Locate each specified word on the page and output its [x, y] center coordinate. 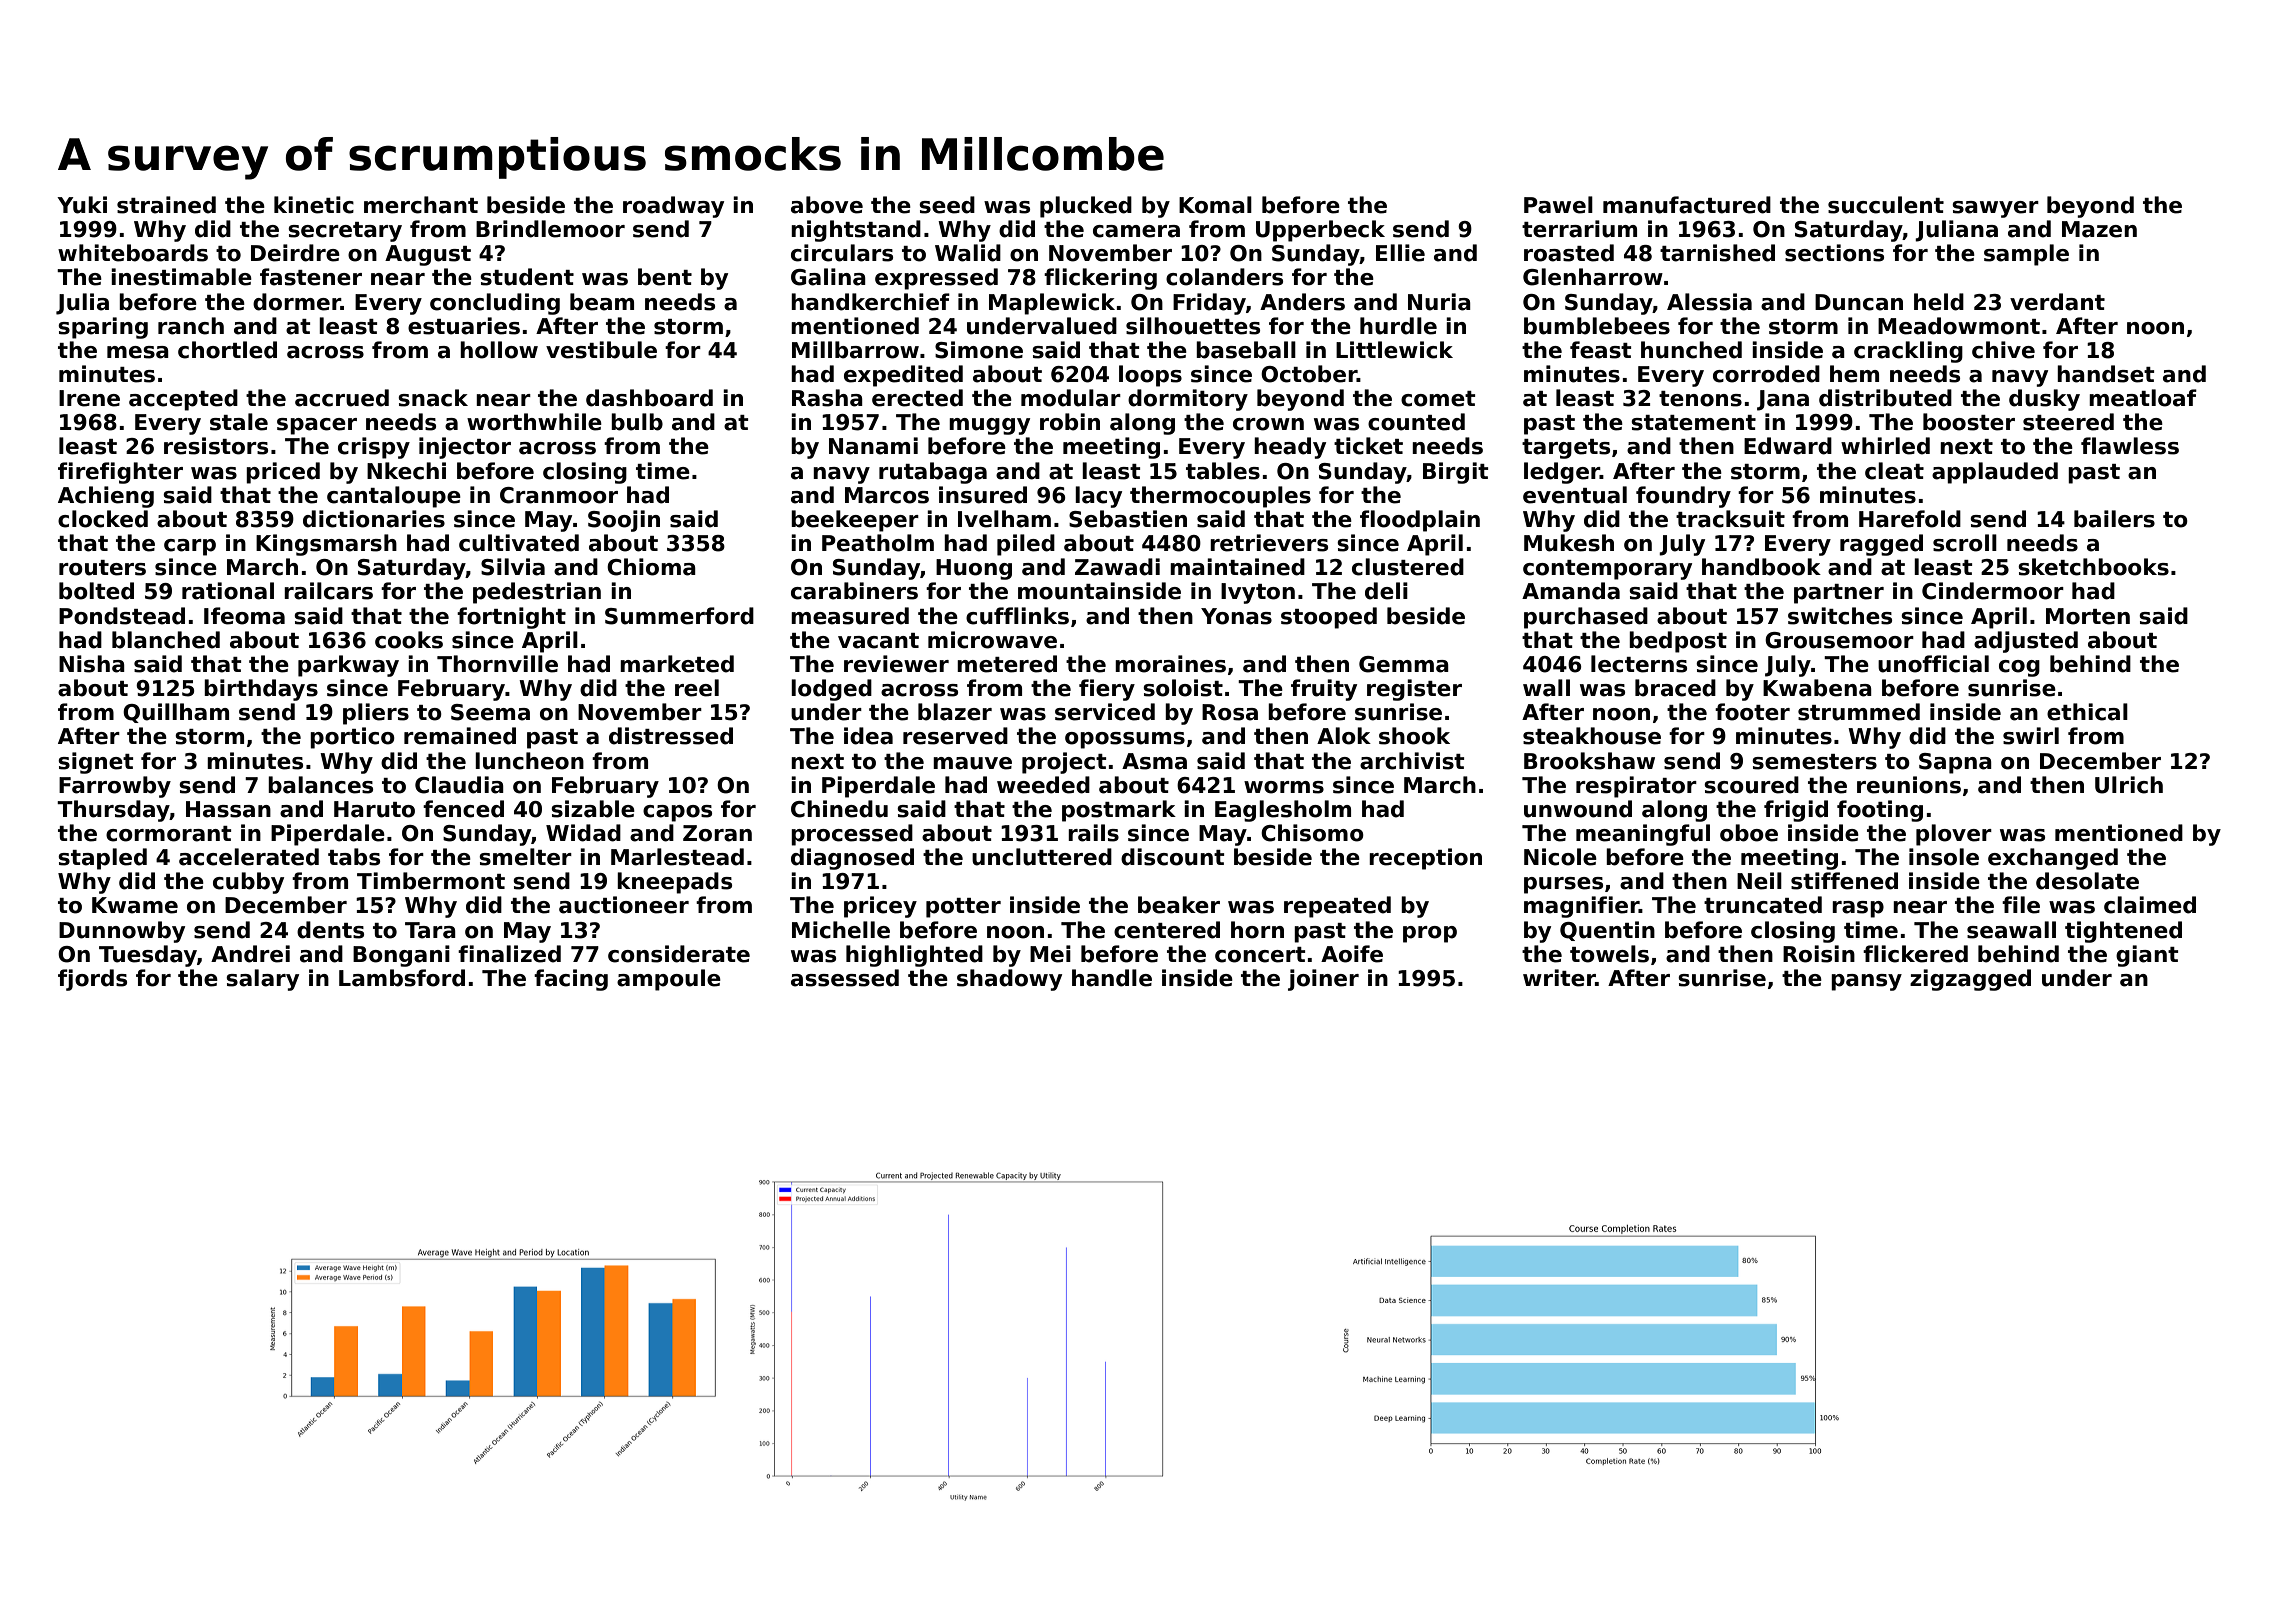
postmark [1119, 811]
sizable [593, 809]
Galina [828, 277]
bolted [96, 591]
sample [2026, 255]
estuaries [464, 326]
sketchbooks [2093, 567]
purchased [1586, 618]
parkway [348, 666]
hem [1854, 374]
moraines [1170, 664]
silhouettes [1193, 326]
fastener [311, 277]
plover [1954, 835]
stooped [1329, 618]
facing [571, 980]
